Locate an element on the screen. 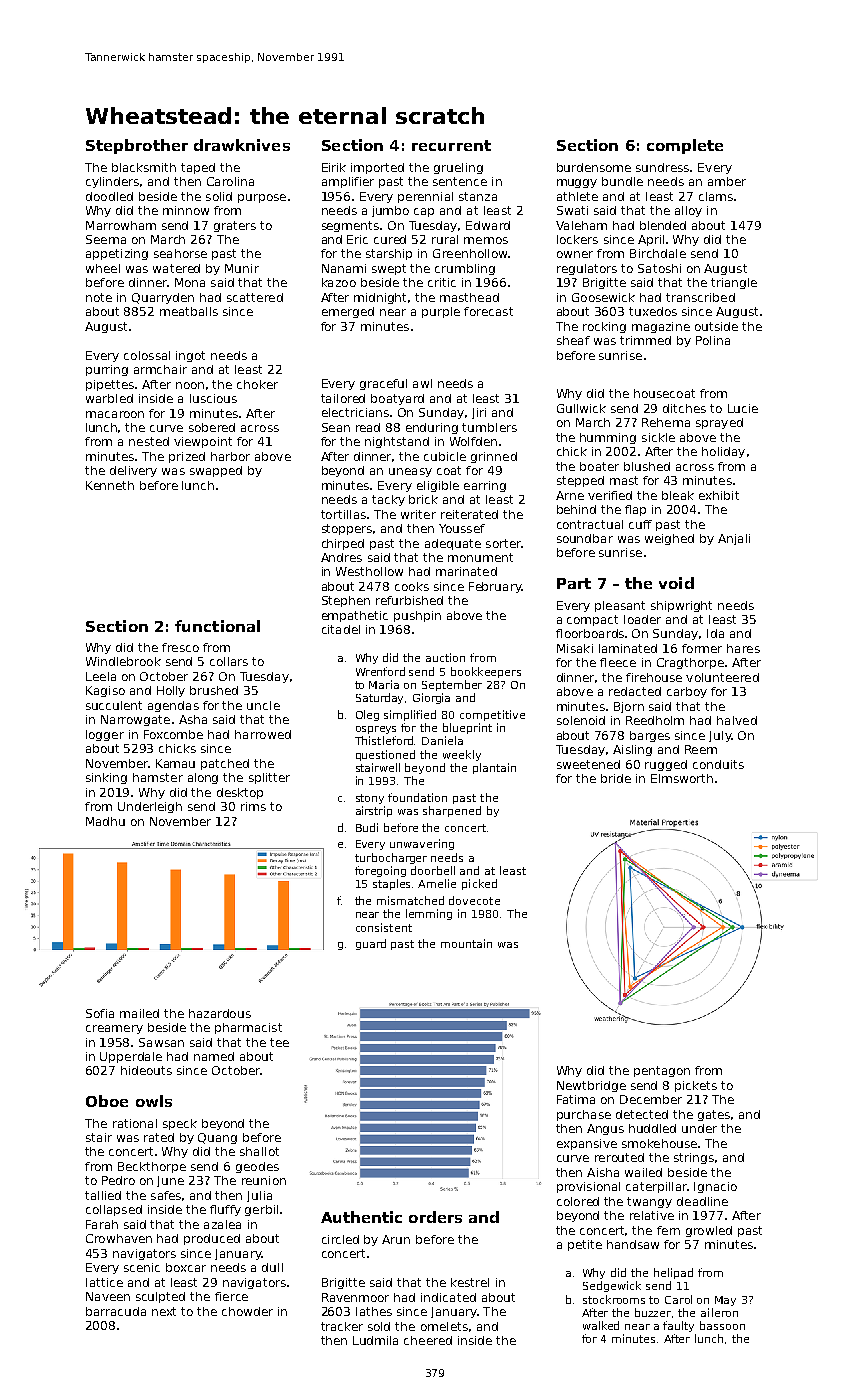 Image resolution: width=849 pixels, height=1400 pixels. Quarryden is located at coordinates (163, 298).
